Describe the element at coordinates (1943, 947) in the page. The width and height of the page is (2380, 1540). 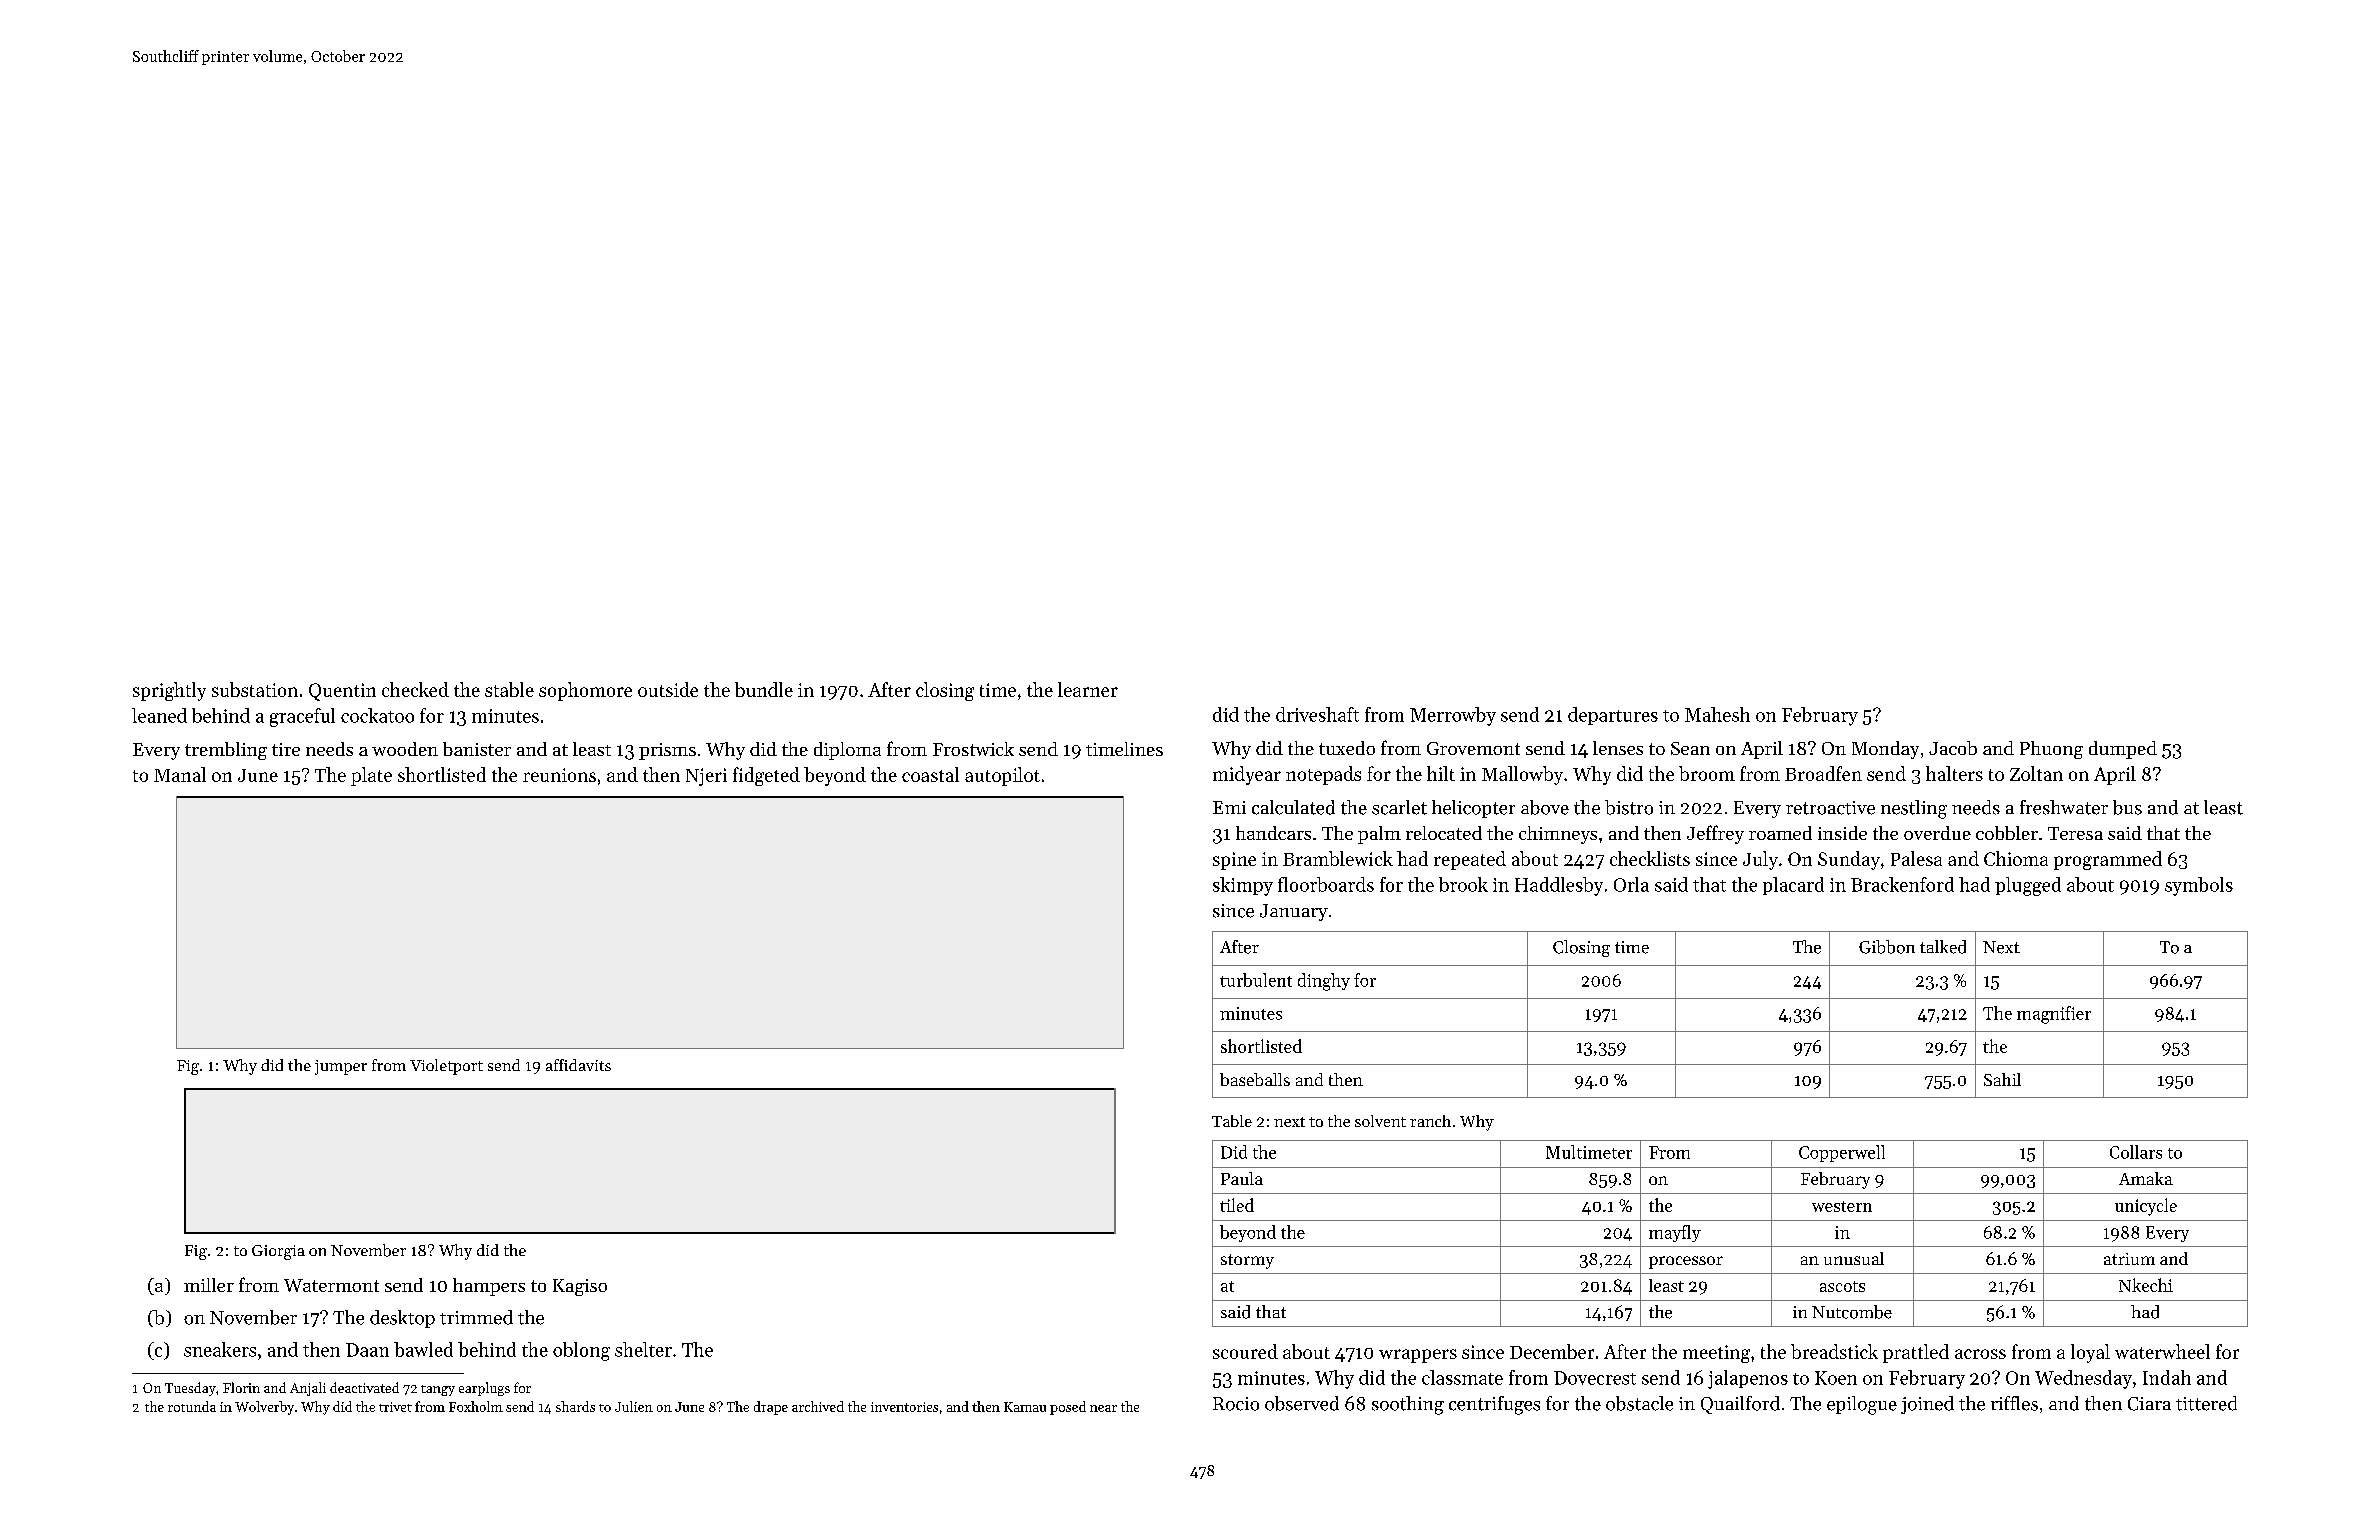
I see `talked` at that location.
